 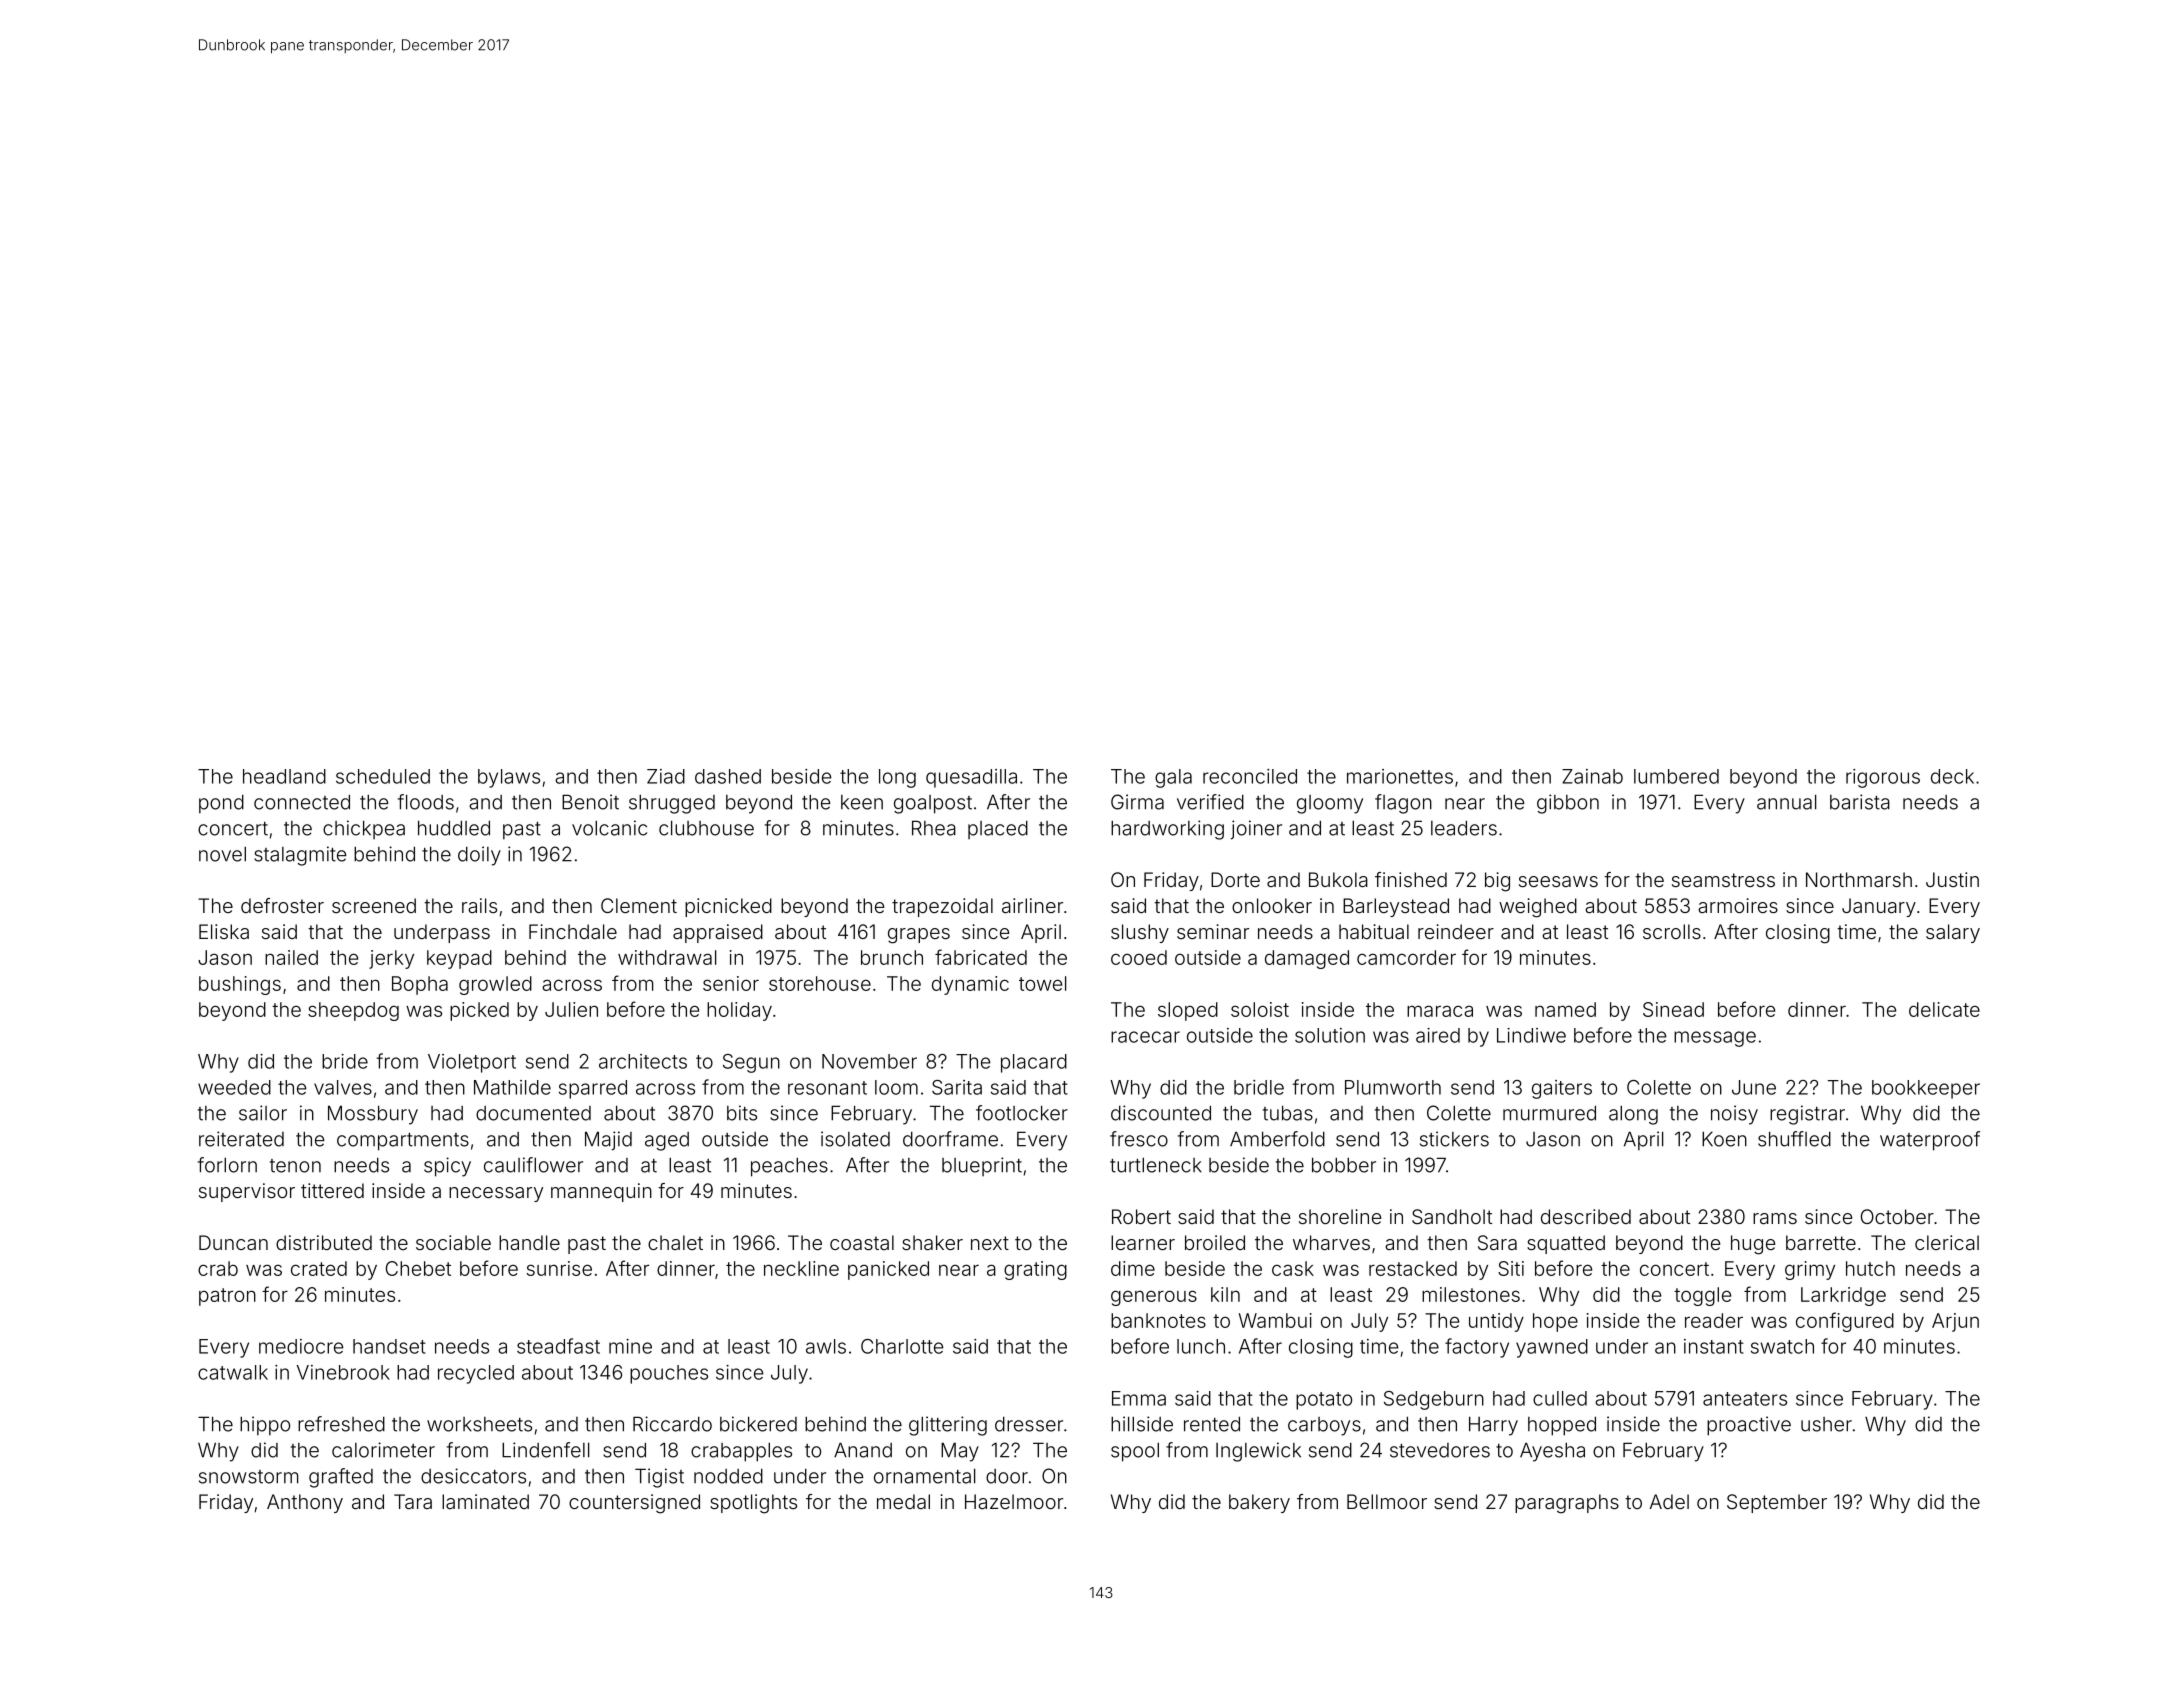 What do you see at coordinates (1396, 907) in the screenshot?
I see `Barleystead` at bounding box center [1396, 907].
